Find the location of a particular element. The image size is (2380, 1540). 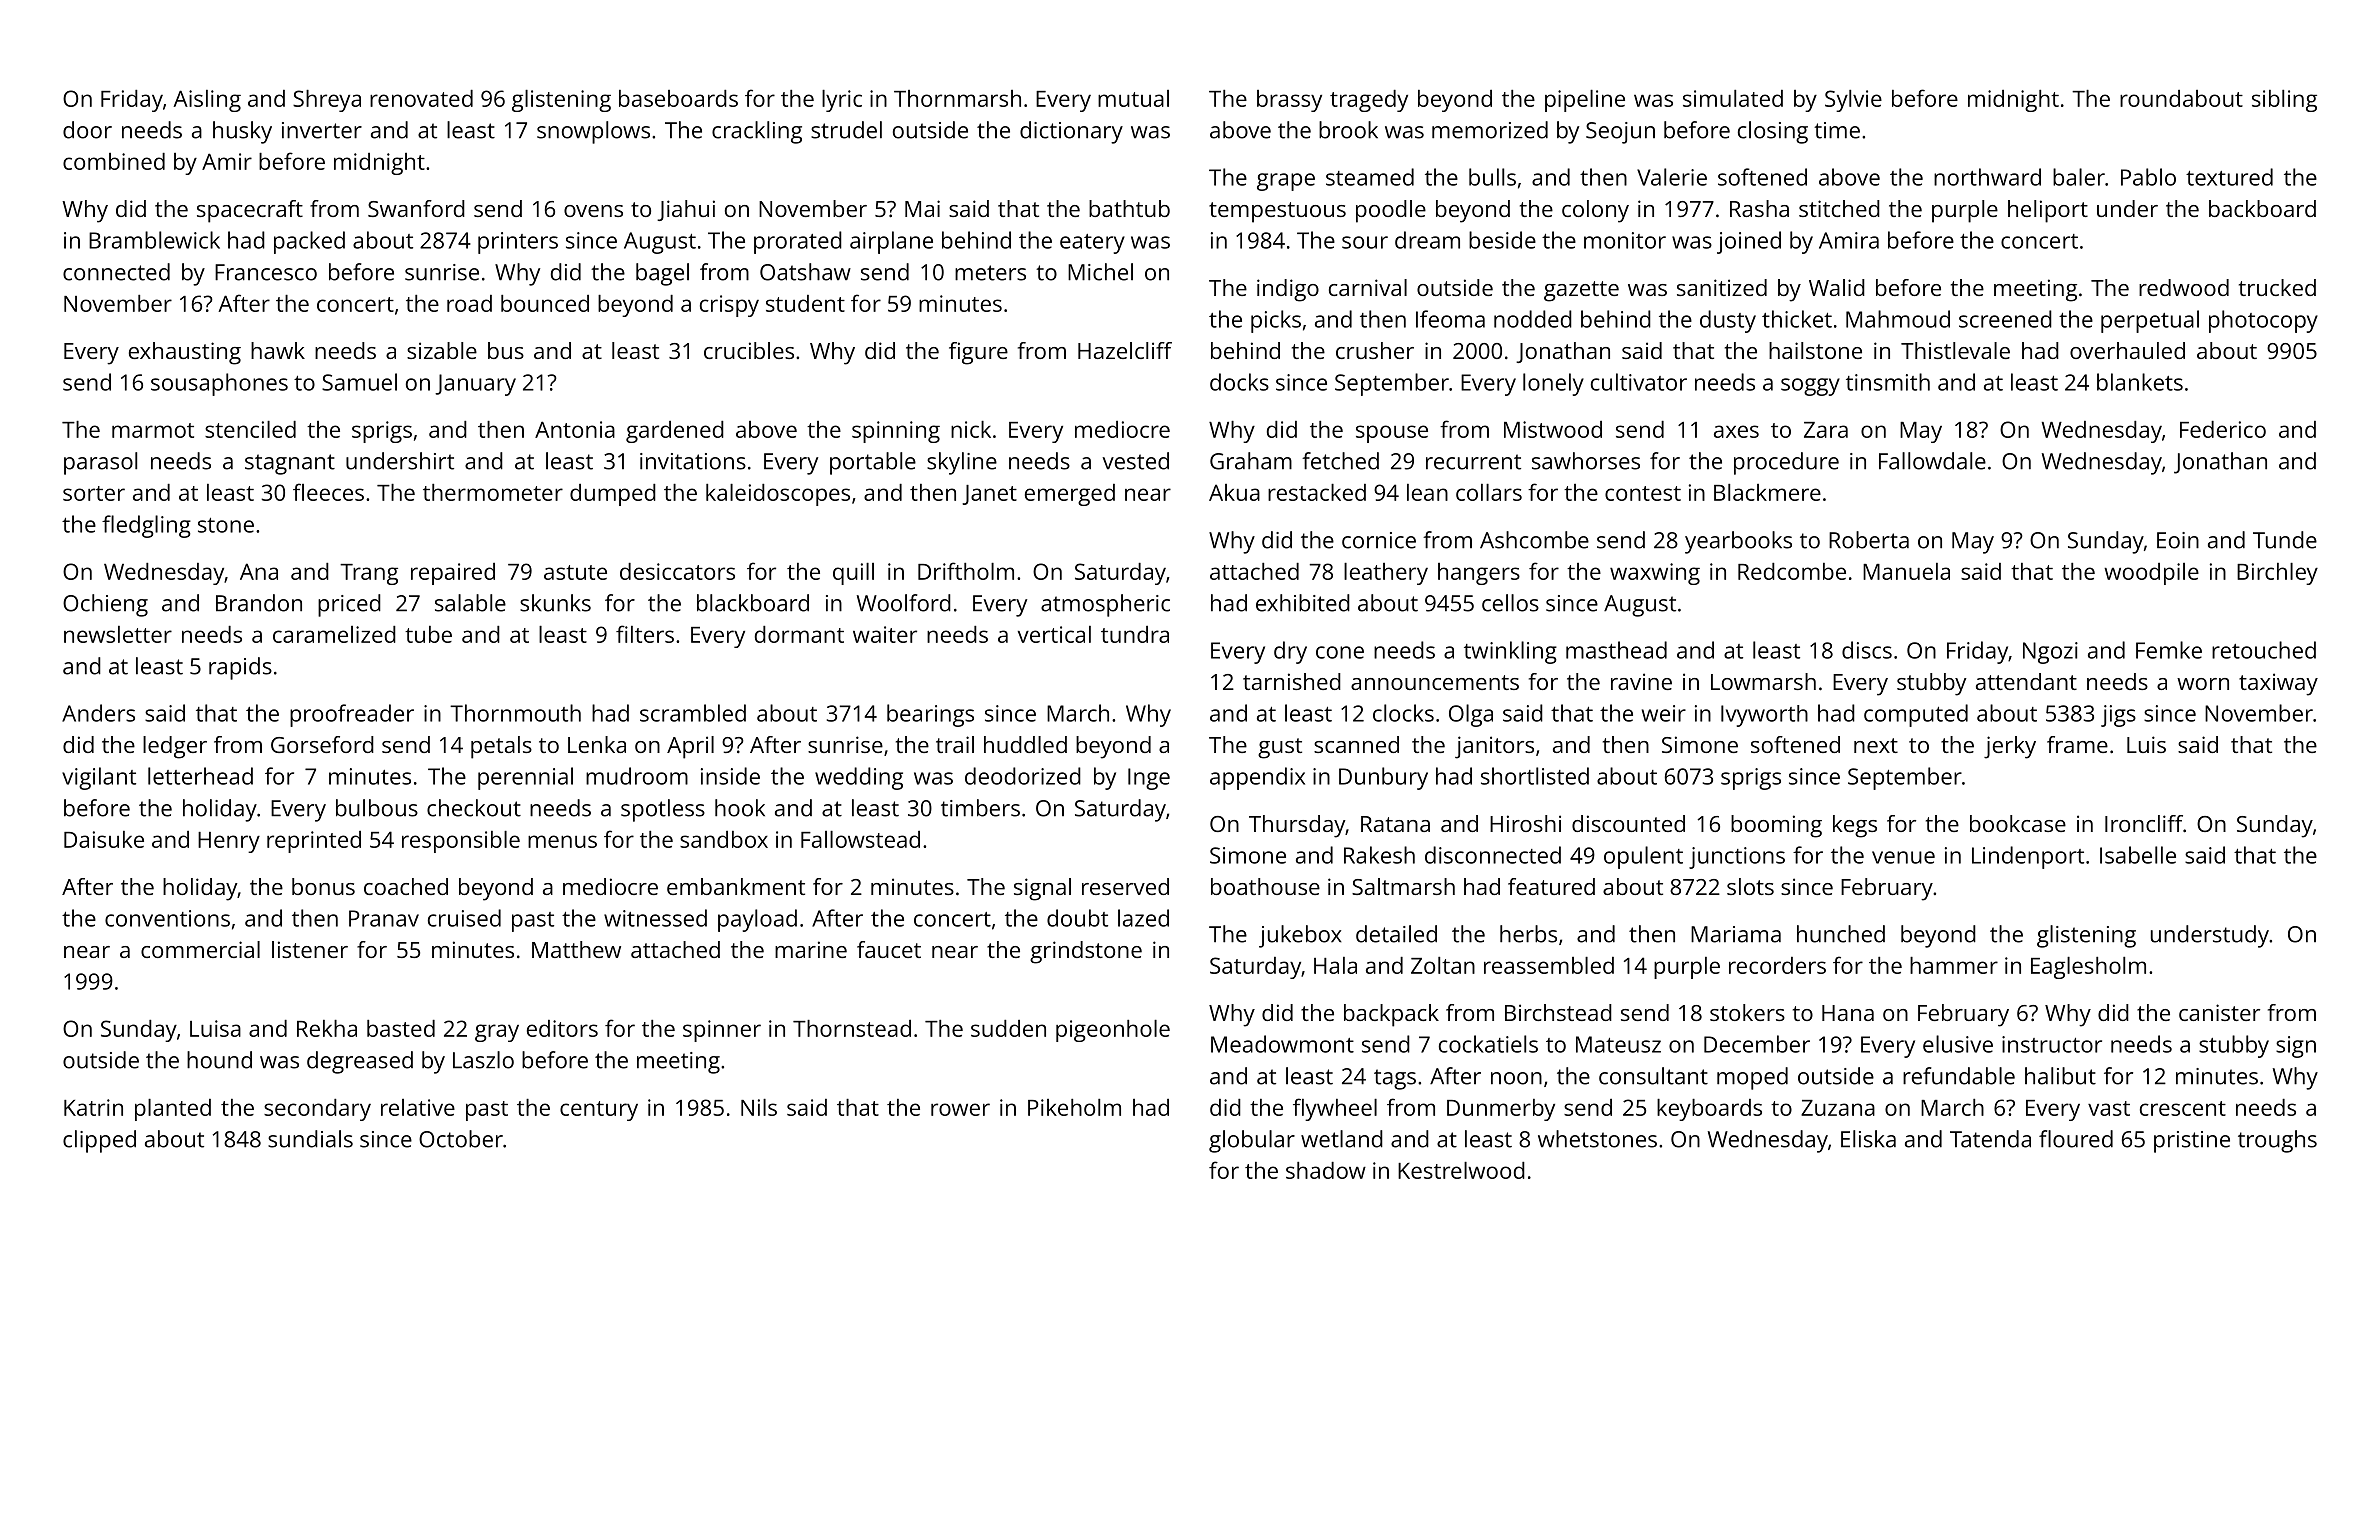

appendix is located at coordinates (1257, 778).
